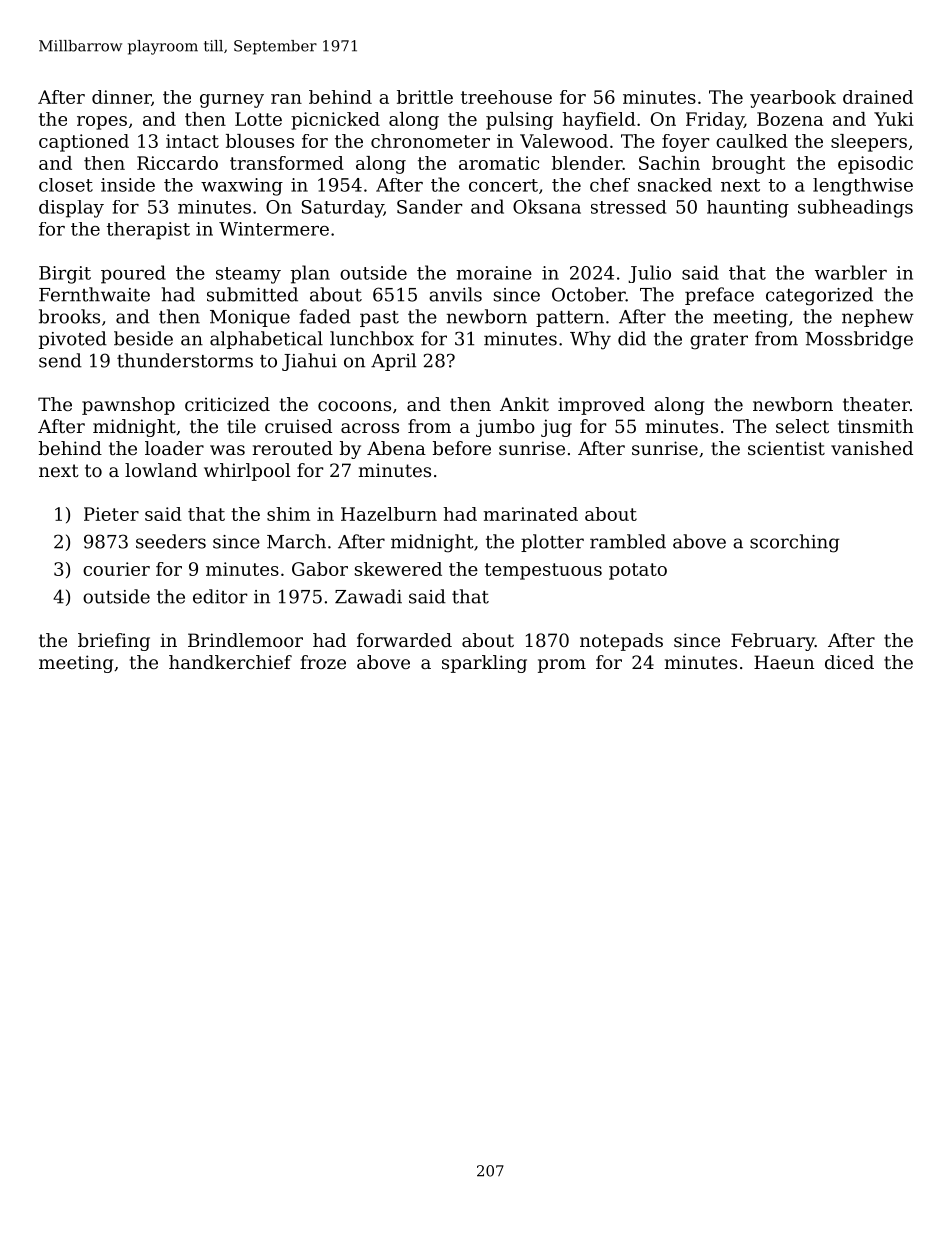 The height and width of the image is (1233, 952). I want to click on handkerchief, so click(230, 662).
